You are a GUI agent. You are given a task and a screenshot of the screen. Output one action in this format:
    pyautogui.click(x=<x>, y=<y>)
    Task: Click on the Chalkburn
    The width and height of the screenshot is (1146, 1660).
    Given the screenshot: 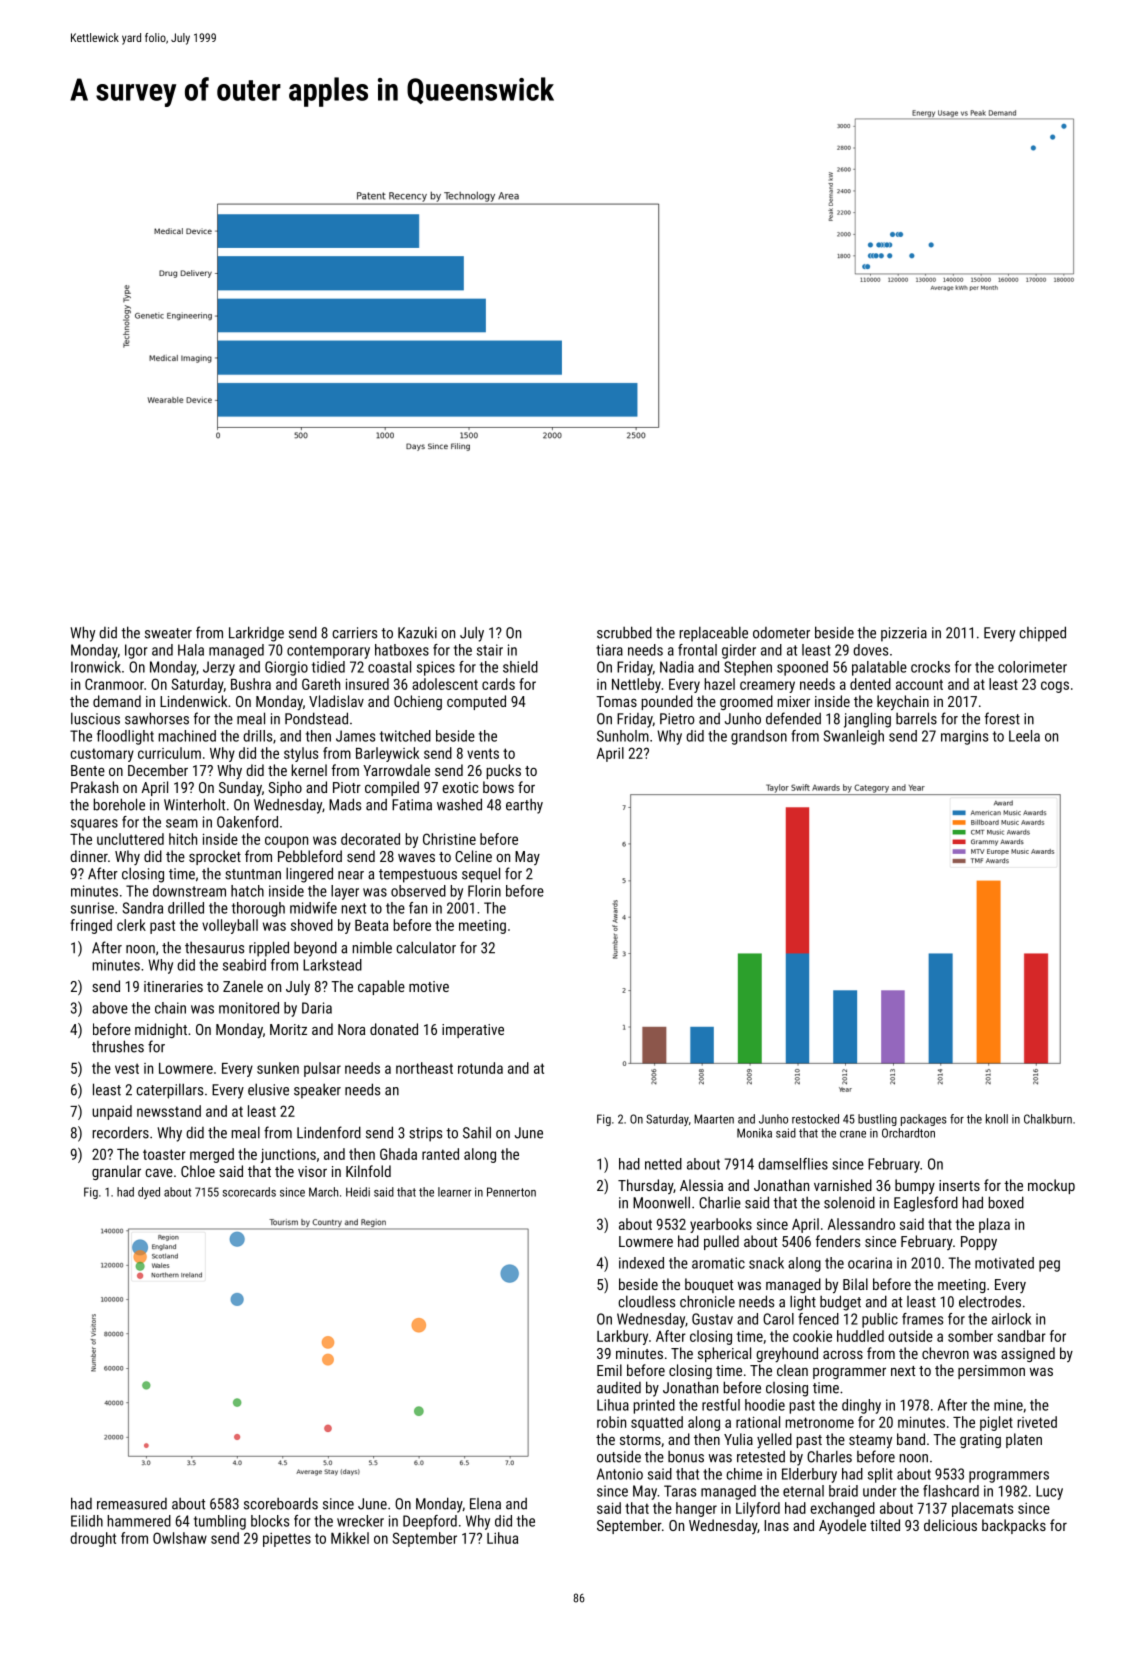 What is the action you would take?
    pyautogui.click(x=1048, y=1119)
